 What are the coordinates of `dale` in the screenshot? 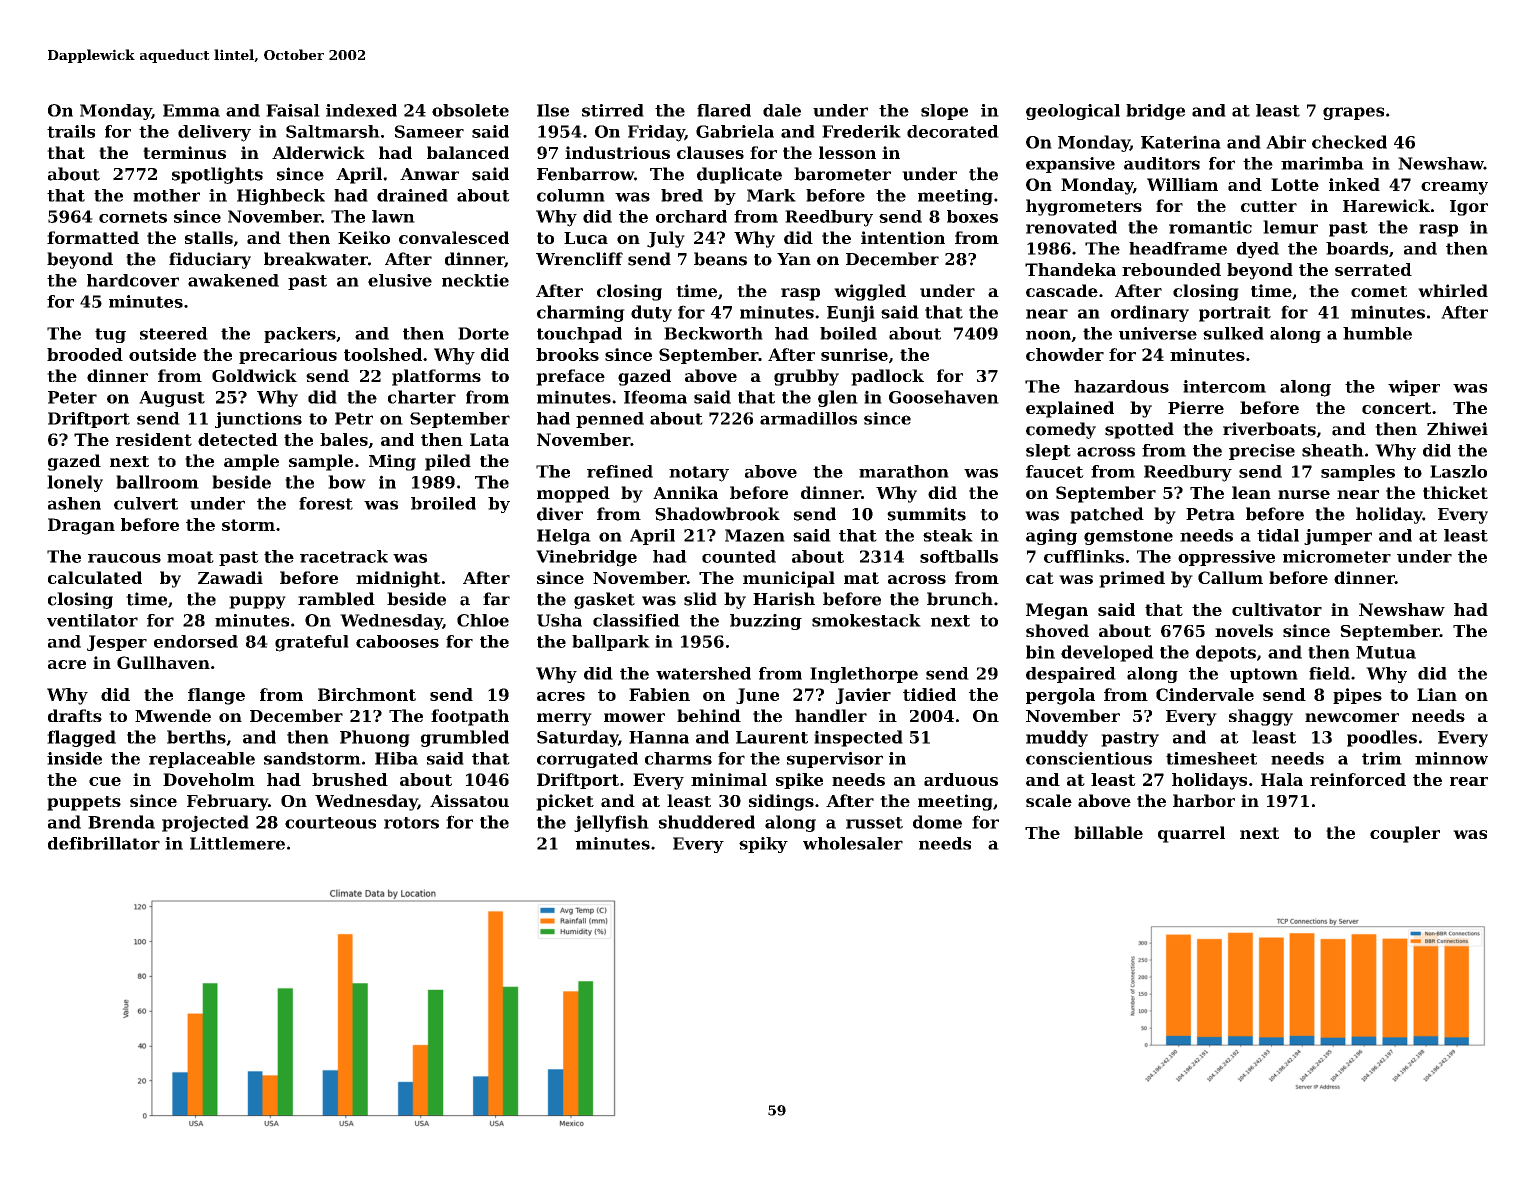 It's located at (782, 110).
